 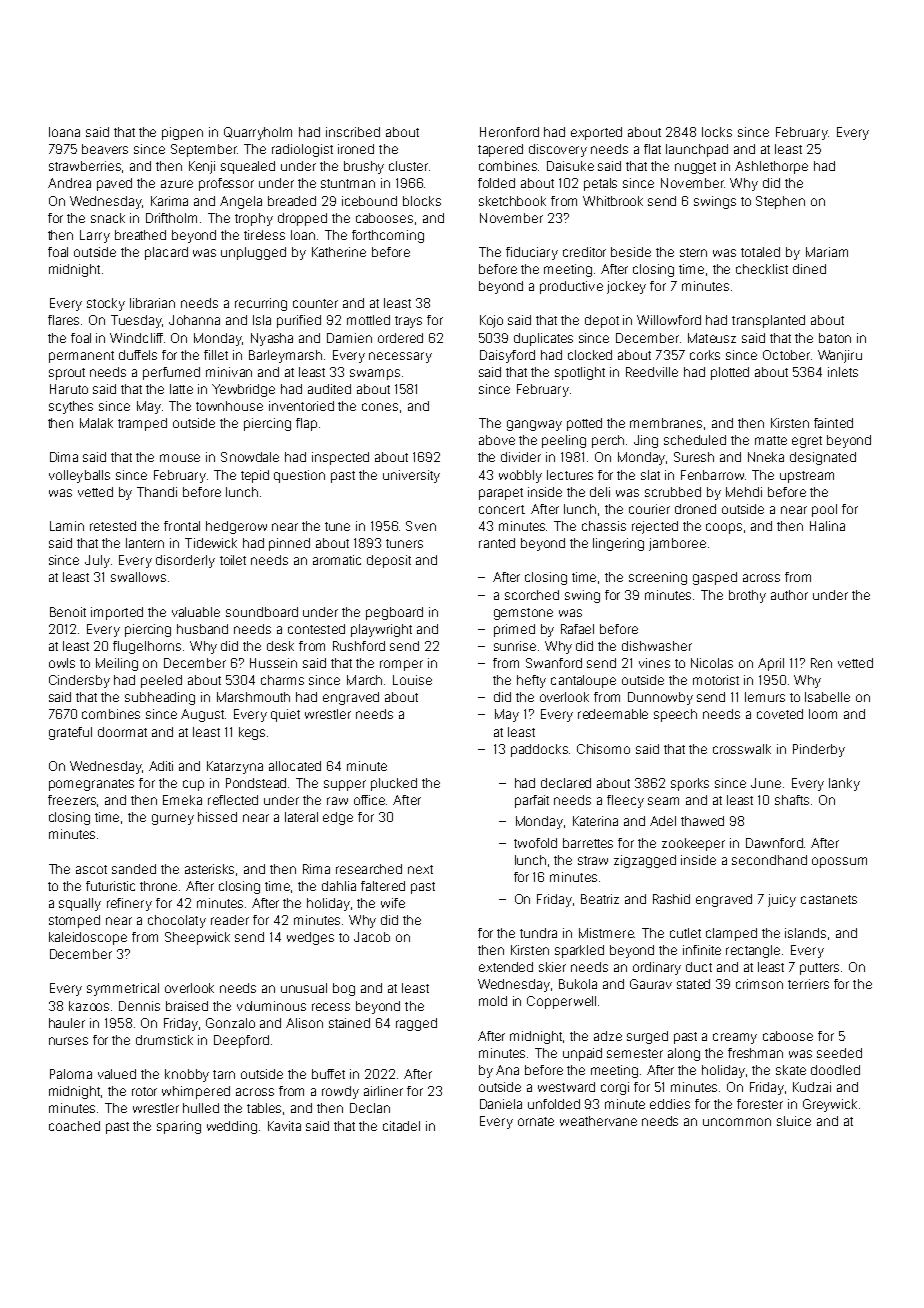 What do you see at coordinates (762, 269) in the screenshot?
I see `checklist` at bounding box center [762, 269].
